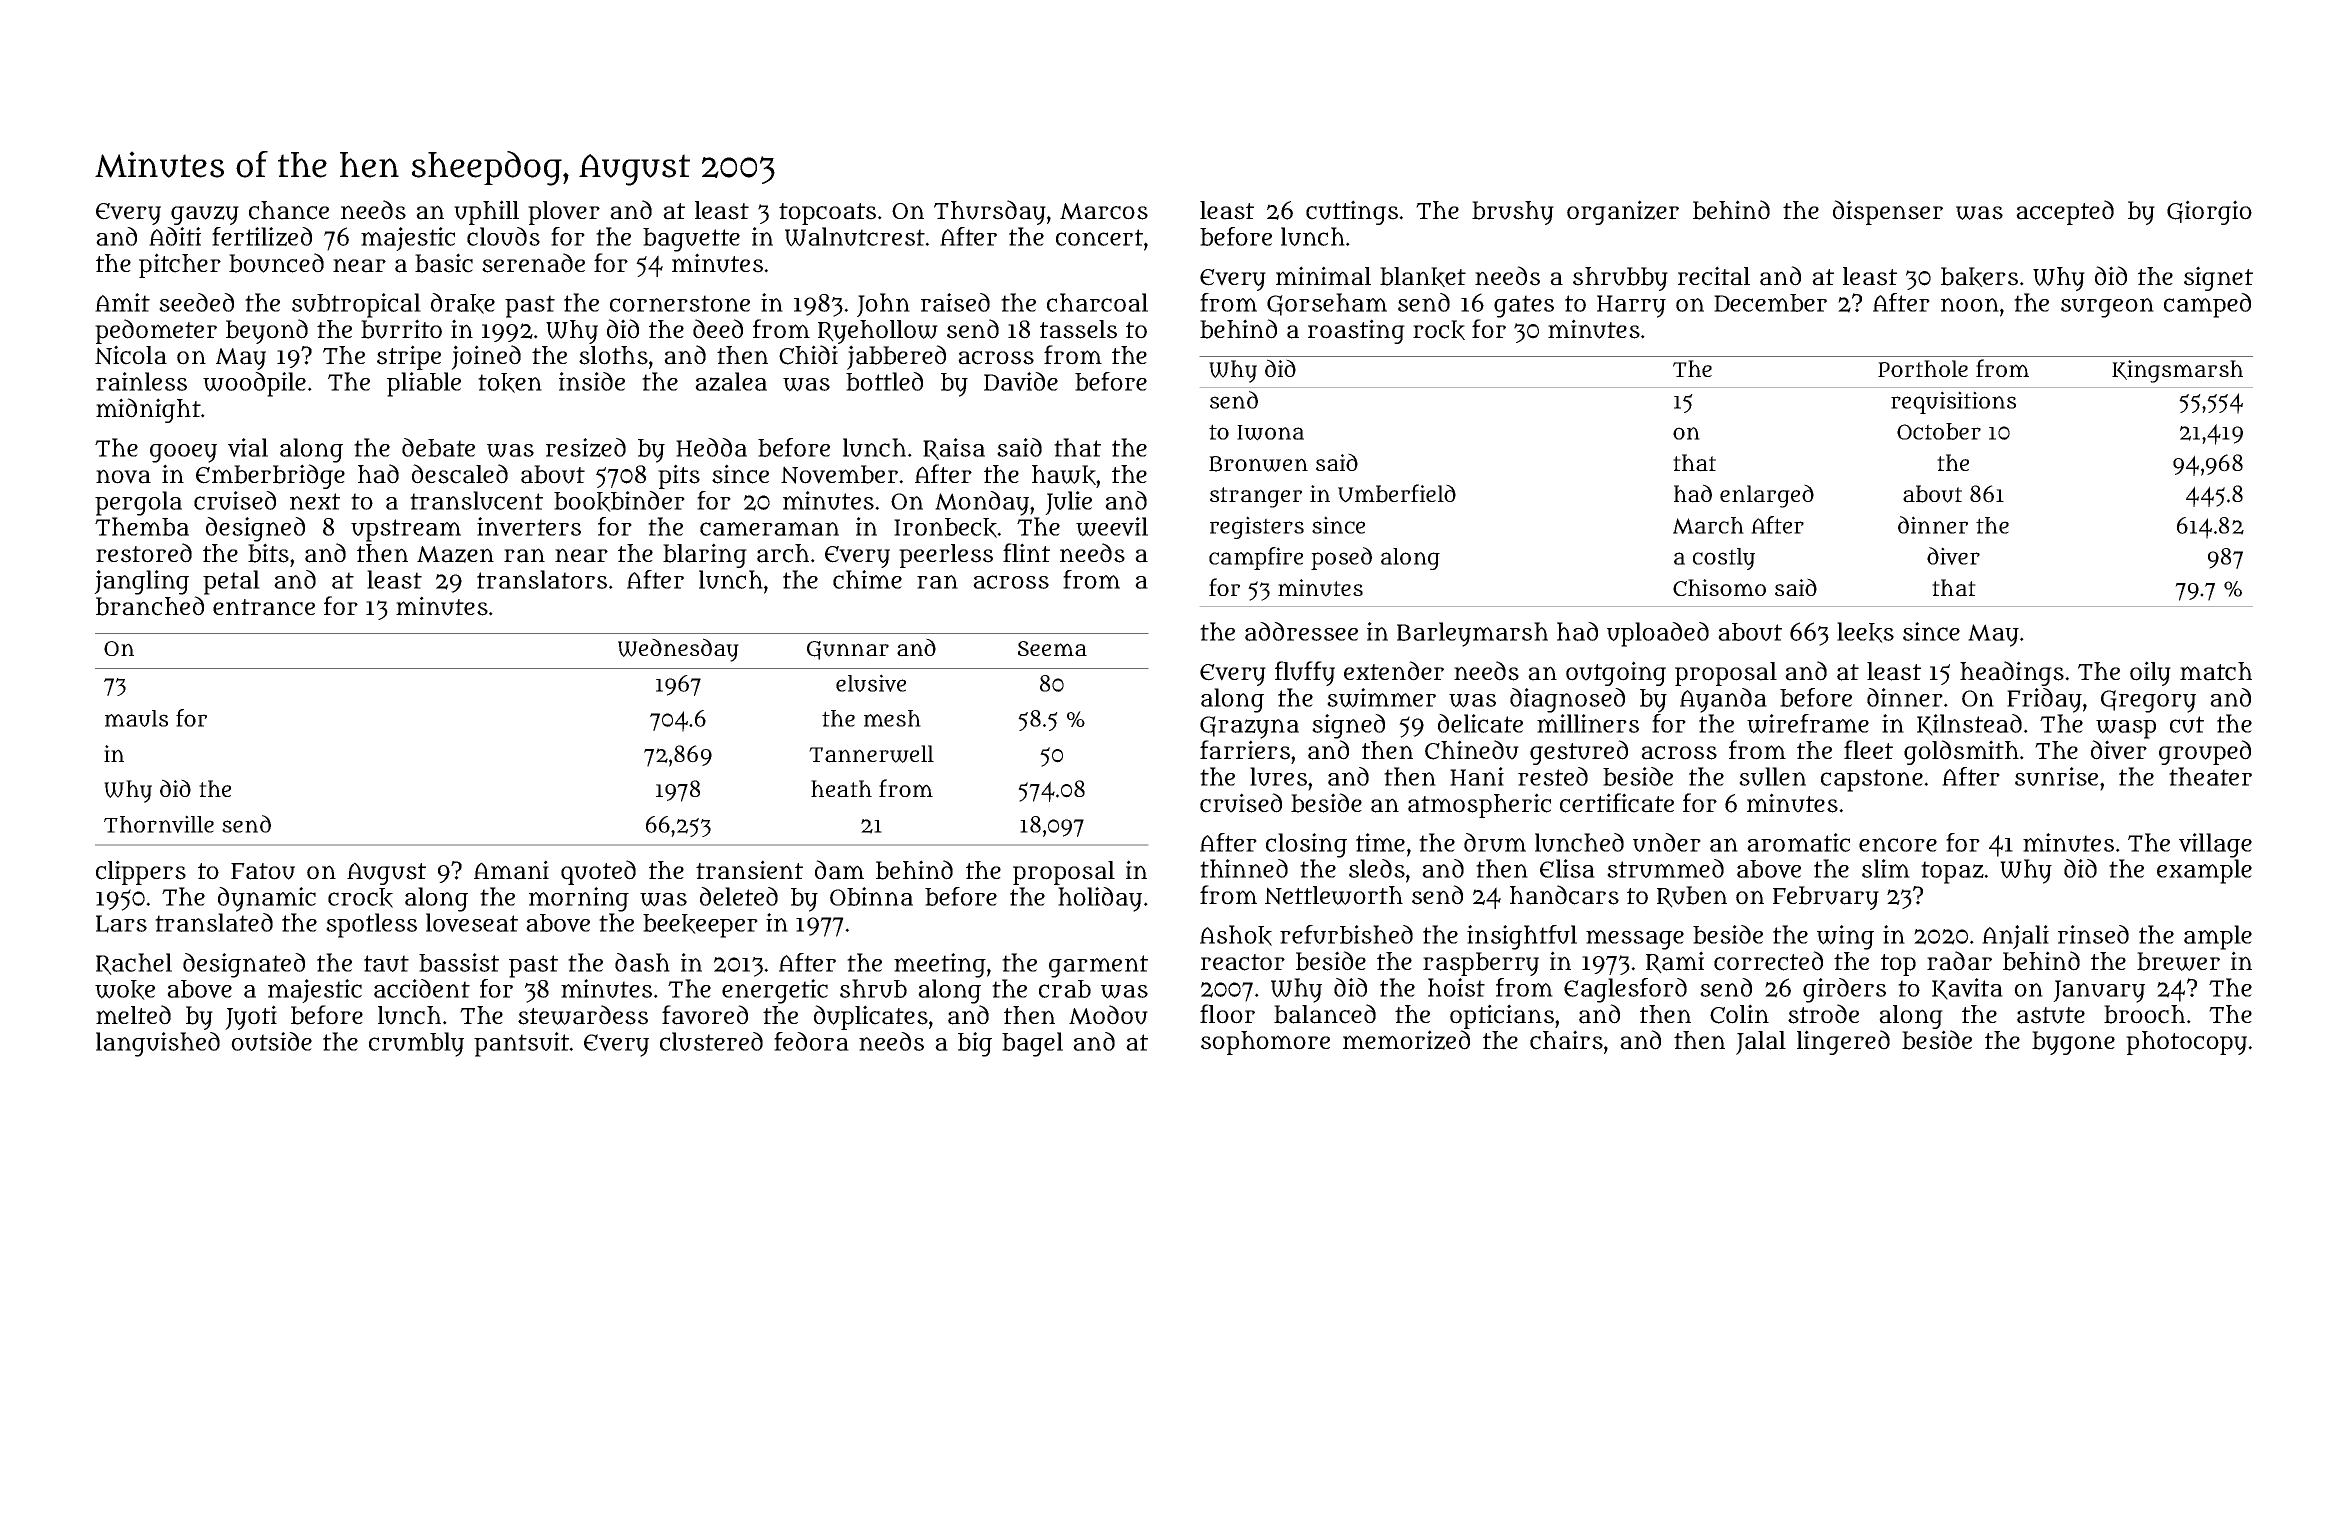 Image resolution: width=2348 pixels, height=1519 pixels. Describe the element at coordinates (564, 213) in the page. I see `plover` at that location.
